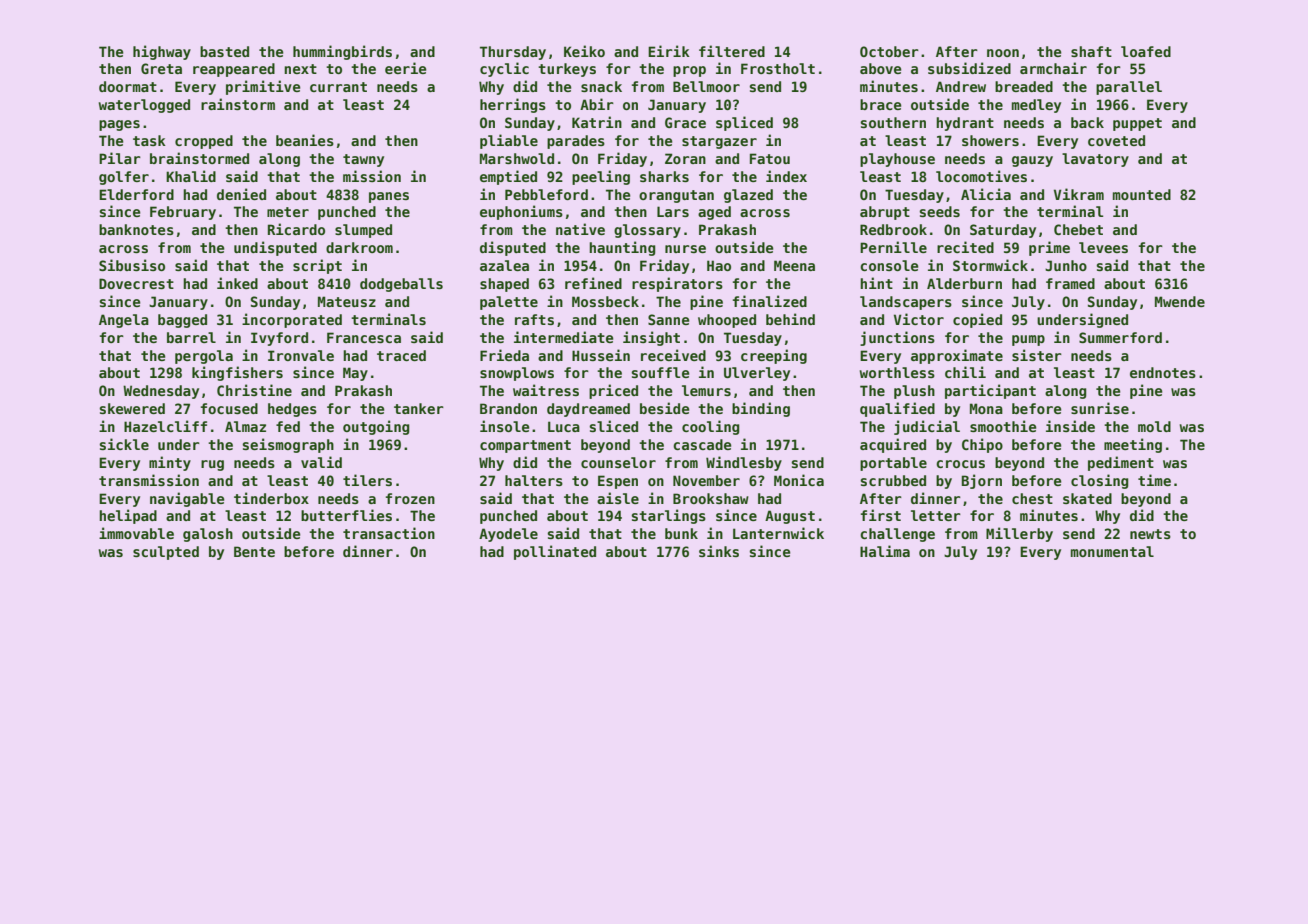 The image size is (1308, 924). What do you see at coordinates (1154, 426) in the document?
I see `mold` at bounding box center [1154, 426].
